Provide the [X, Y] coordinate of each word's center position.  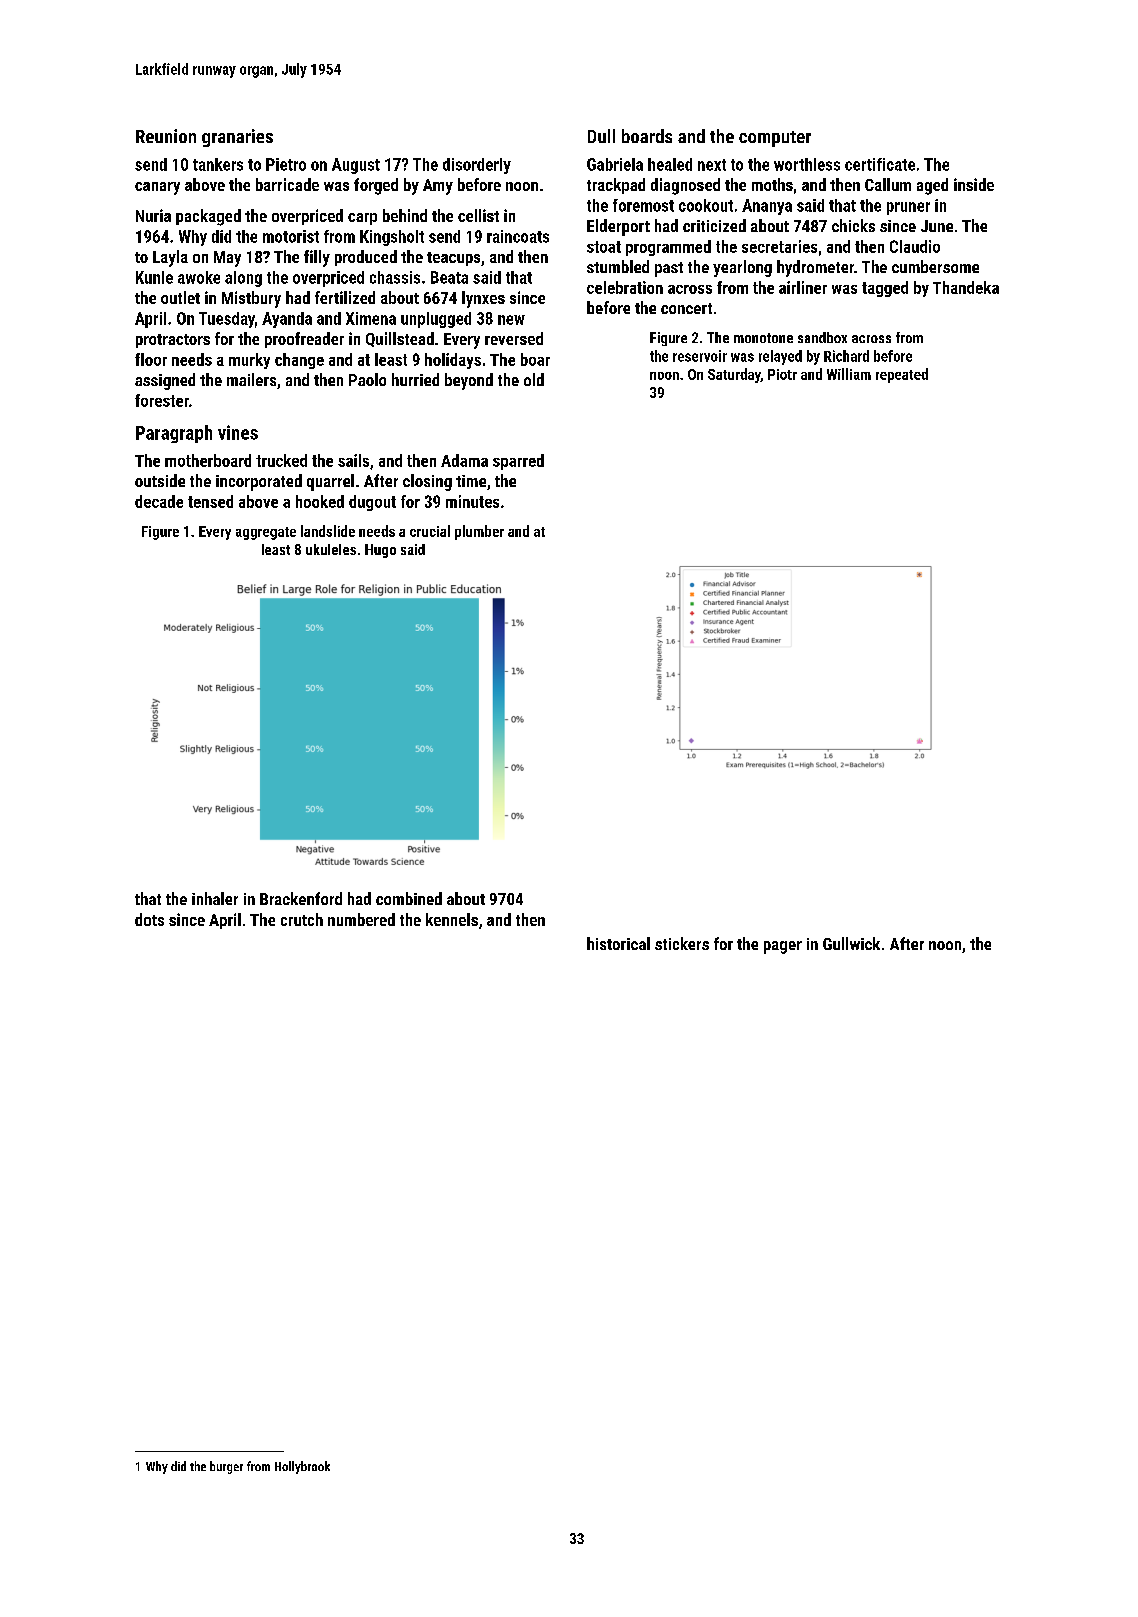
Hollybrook [302, 1467]
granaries [237, 138]
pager [783, 947]
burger [226, 1467]
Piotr [782, 374]
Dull [601, 136]
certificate [880, 164]
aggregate [266, 533]
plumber [479, 532]
